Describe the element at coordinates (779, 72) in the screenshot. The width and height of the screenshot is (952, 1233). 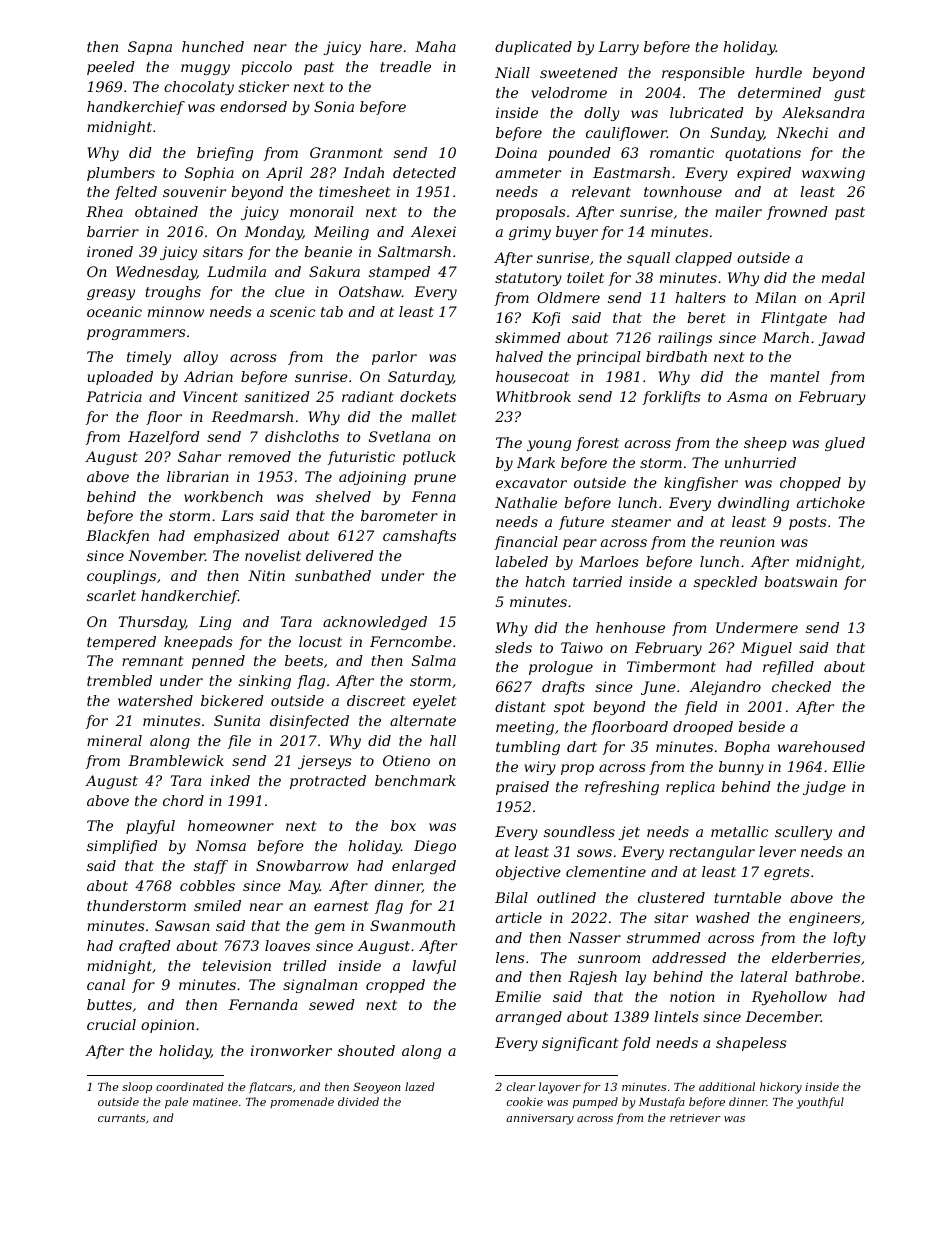
I see `hurdle` at that location.
